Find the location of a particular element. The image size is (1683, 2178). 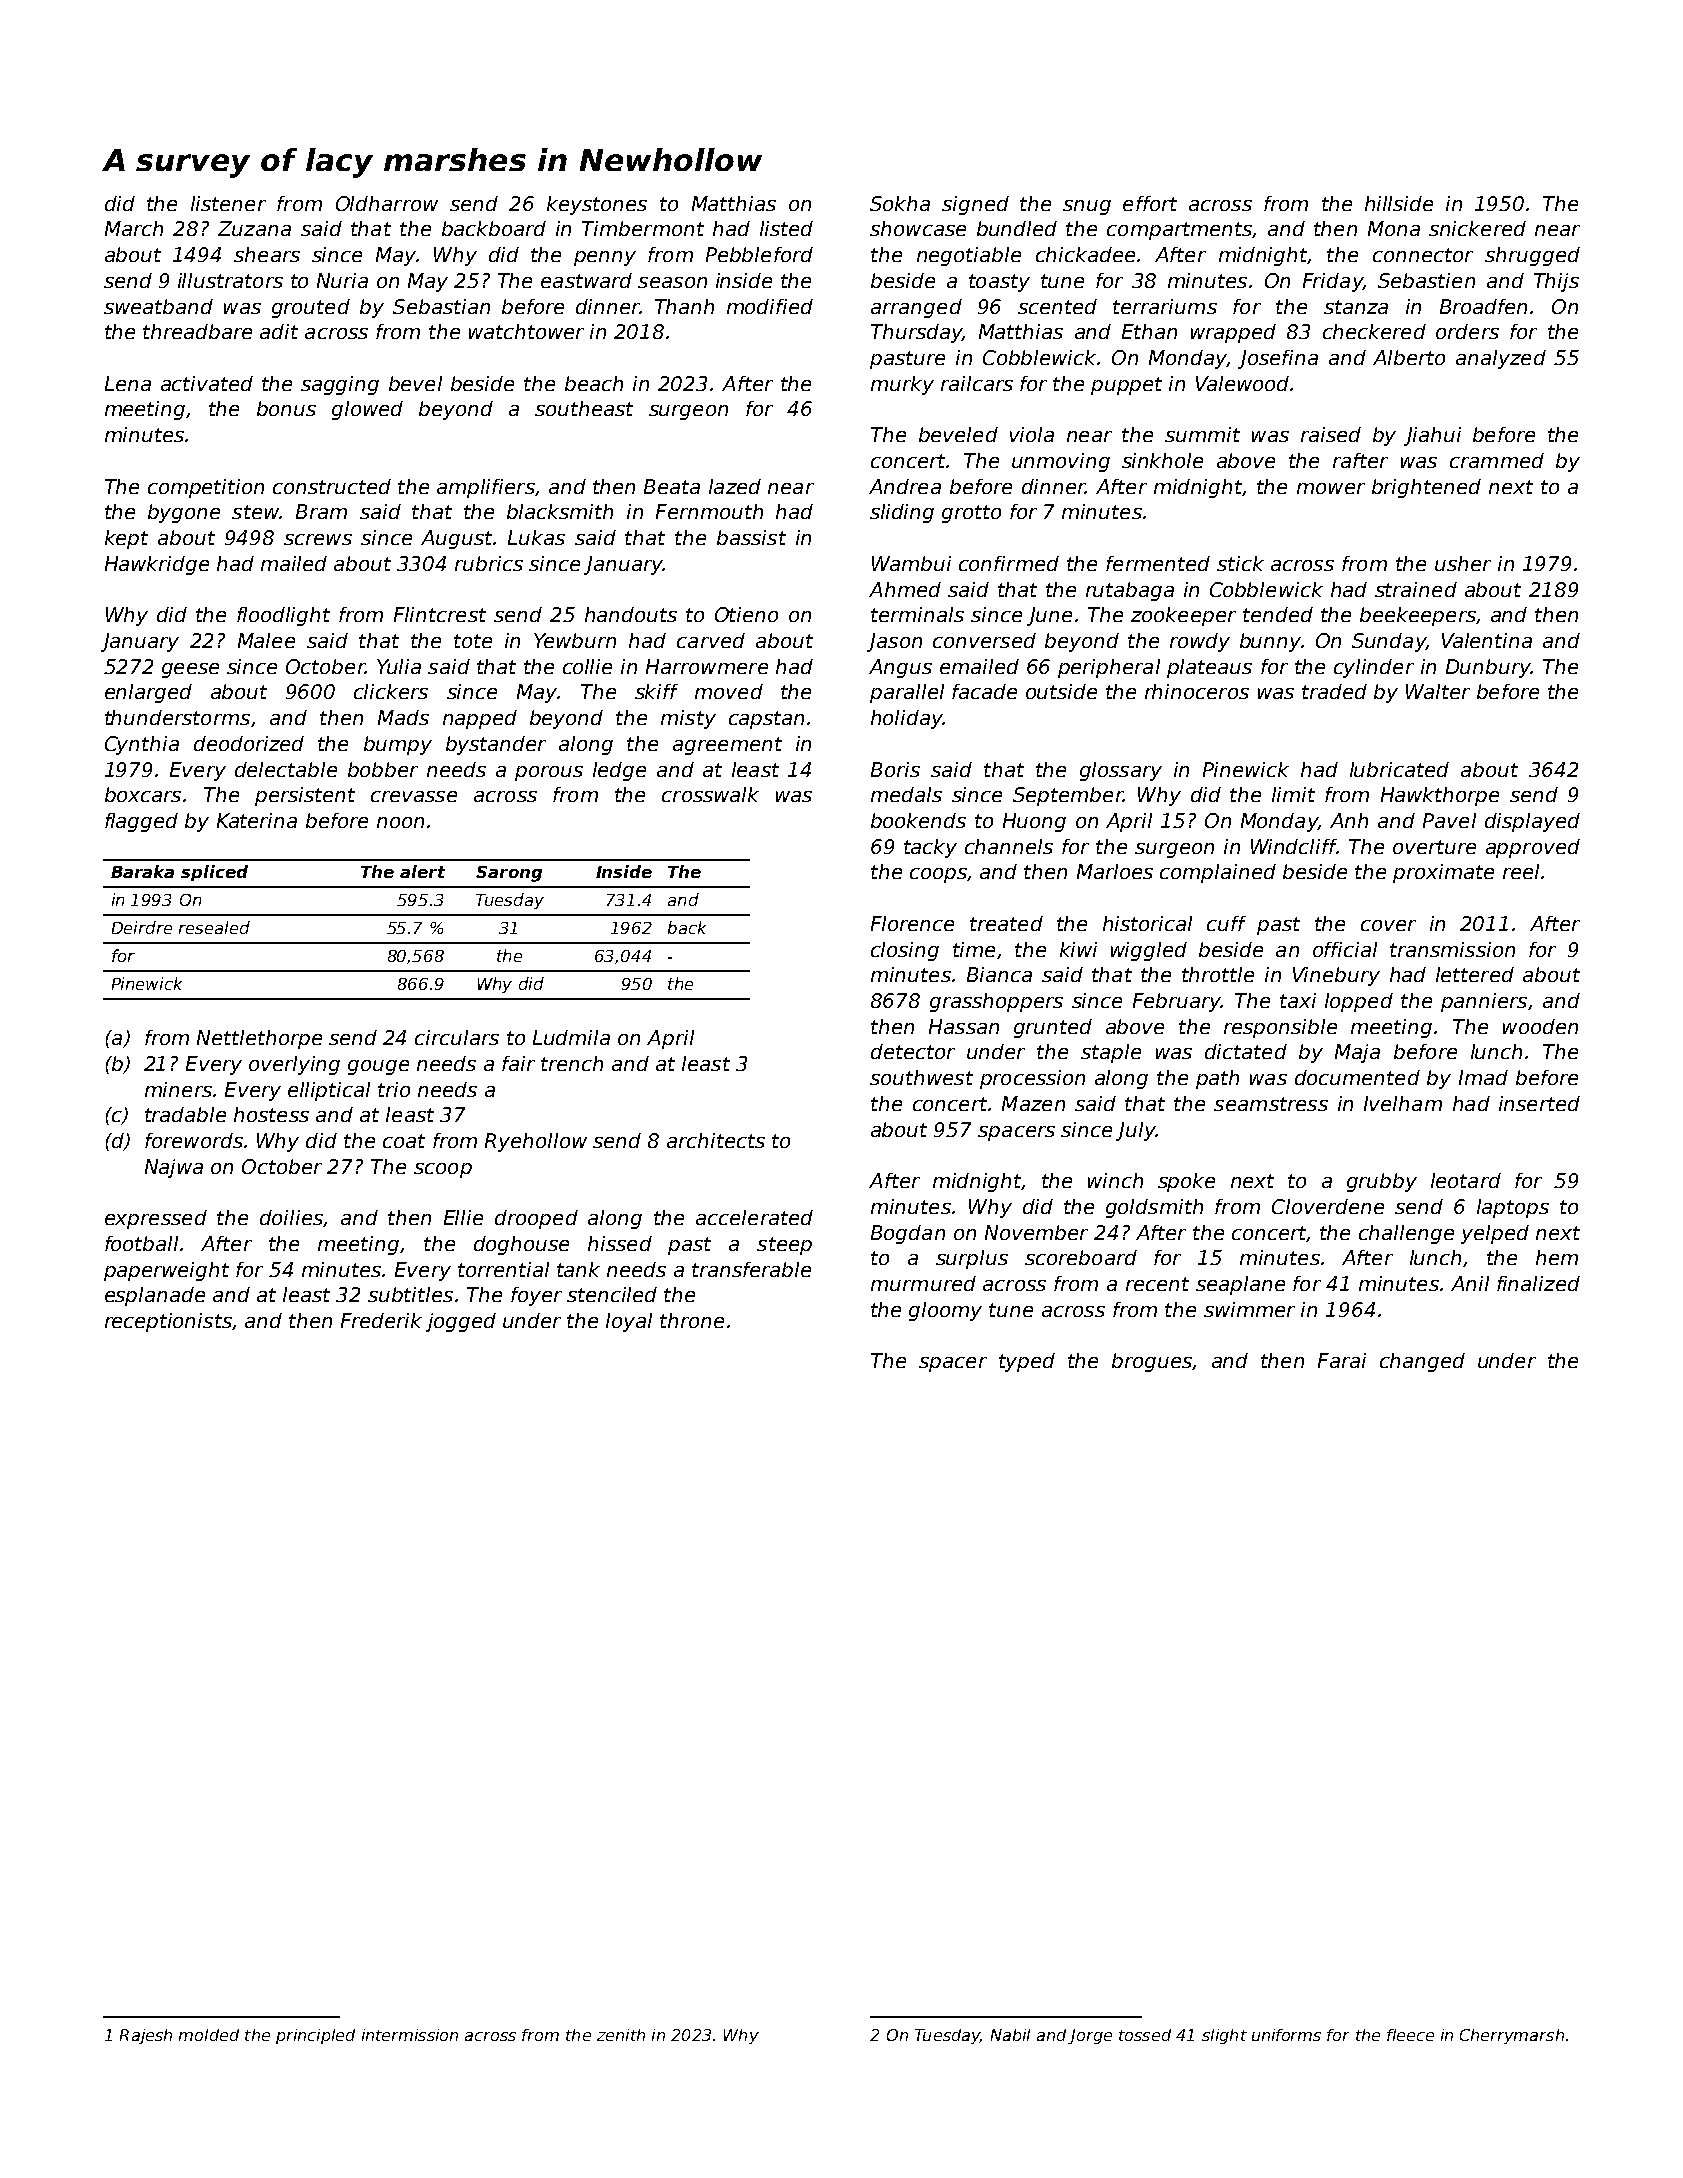

Nabil is located at coordinates (1010, 2035).
